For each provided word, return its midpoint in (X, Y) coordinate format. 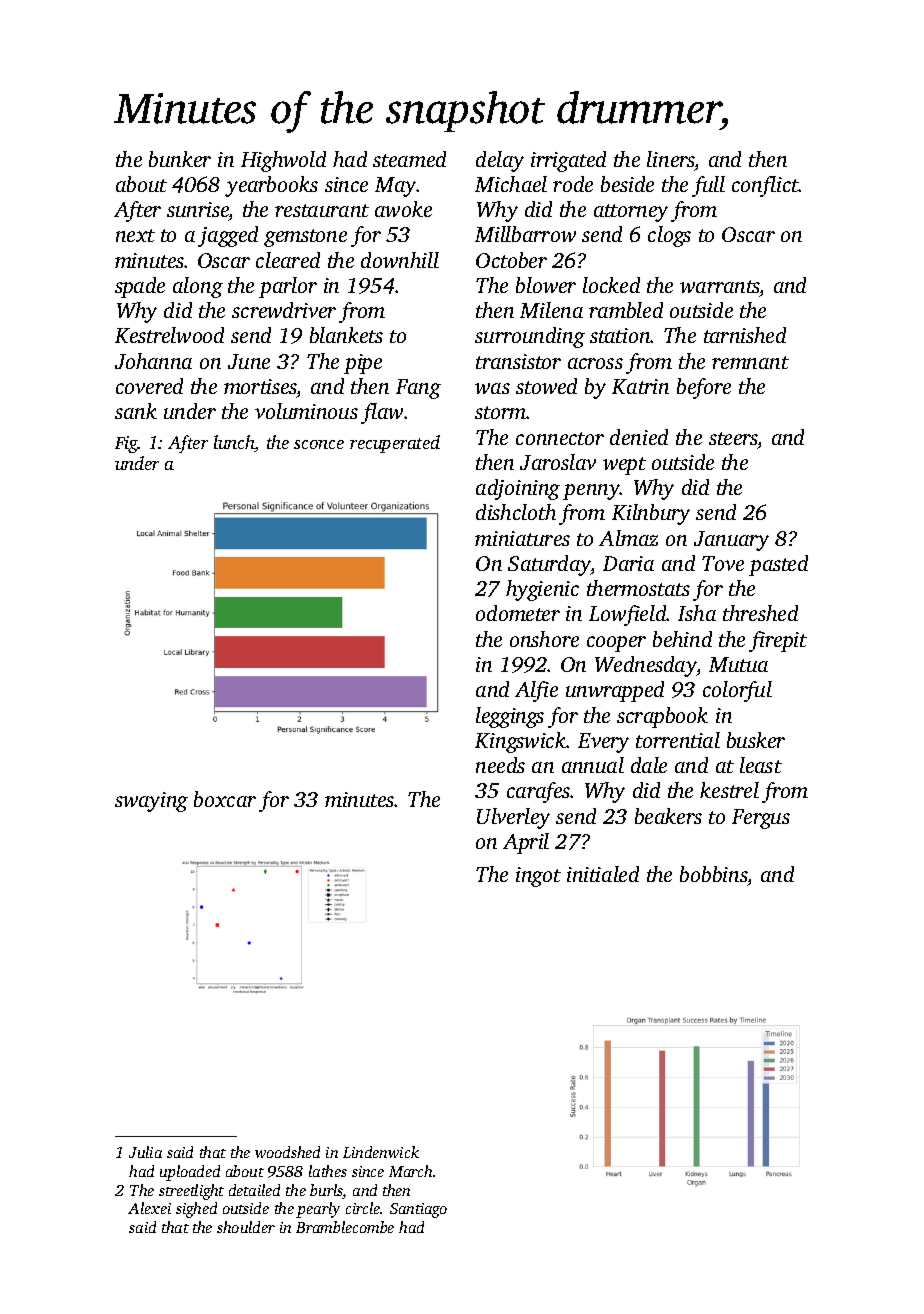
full (708, 186)
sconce (319, 444)
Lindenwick (381, 1152)
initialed (603, 874)
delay (500, 161)
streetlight (191, 1192)
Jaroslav (558, 462)
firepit (778, 641)
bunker (180, 159)
